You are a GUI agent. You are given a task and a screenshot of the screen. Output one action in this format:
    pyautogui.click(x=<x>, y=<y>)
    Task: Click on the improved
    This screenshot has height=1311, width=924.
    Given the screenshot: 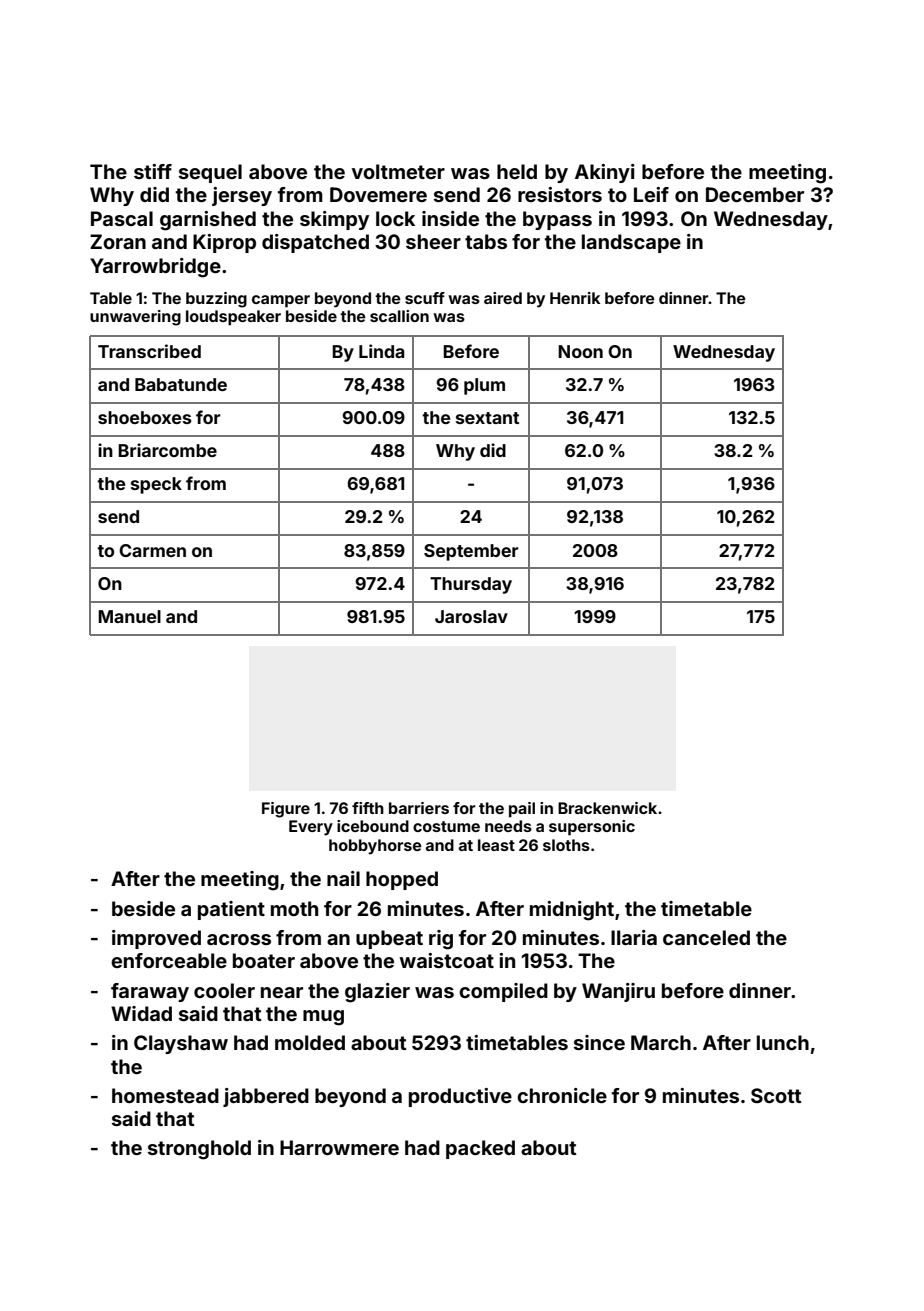 What is the action you would take?
    pyautogui.click(x=156, y=939)
